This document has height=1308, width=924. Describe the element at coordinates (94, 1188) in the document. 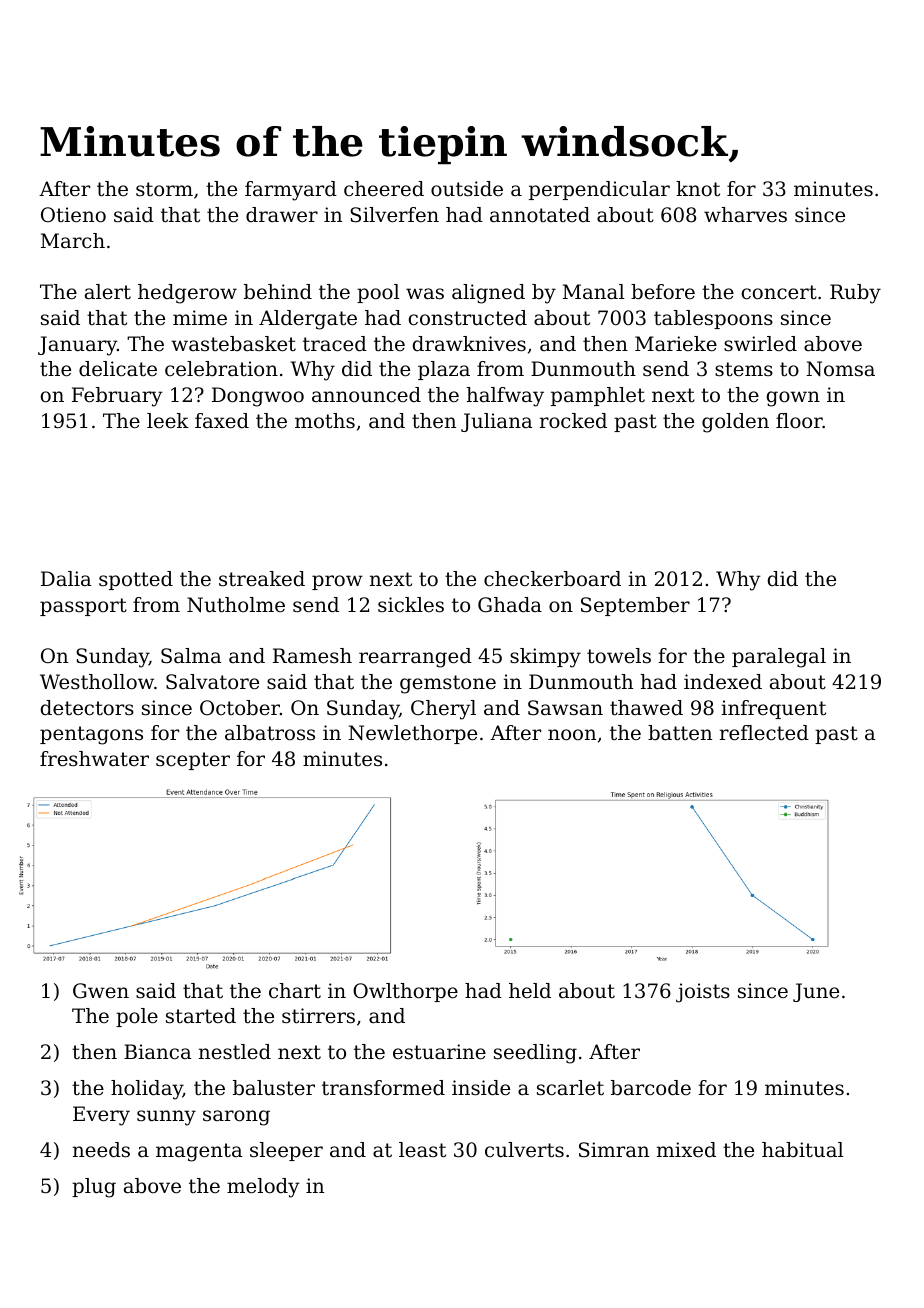

I see `plug` at that location.
